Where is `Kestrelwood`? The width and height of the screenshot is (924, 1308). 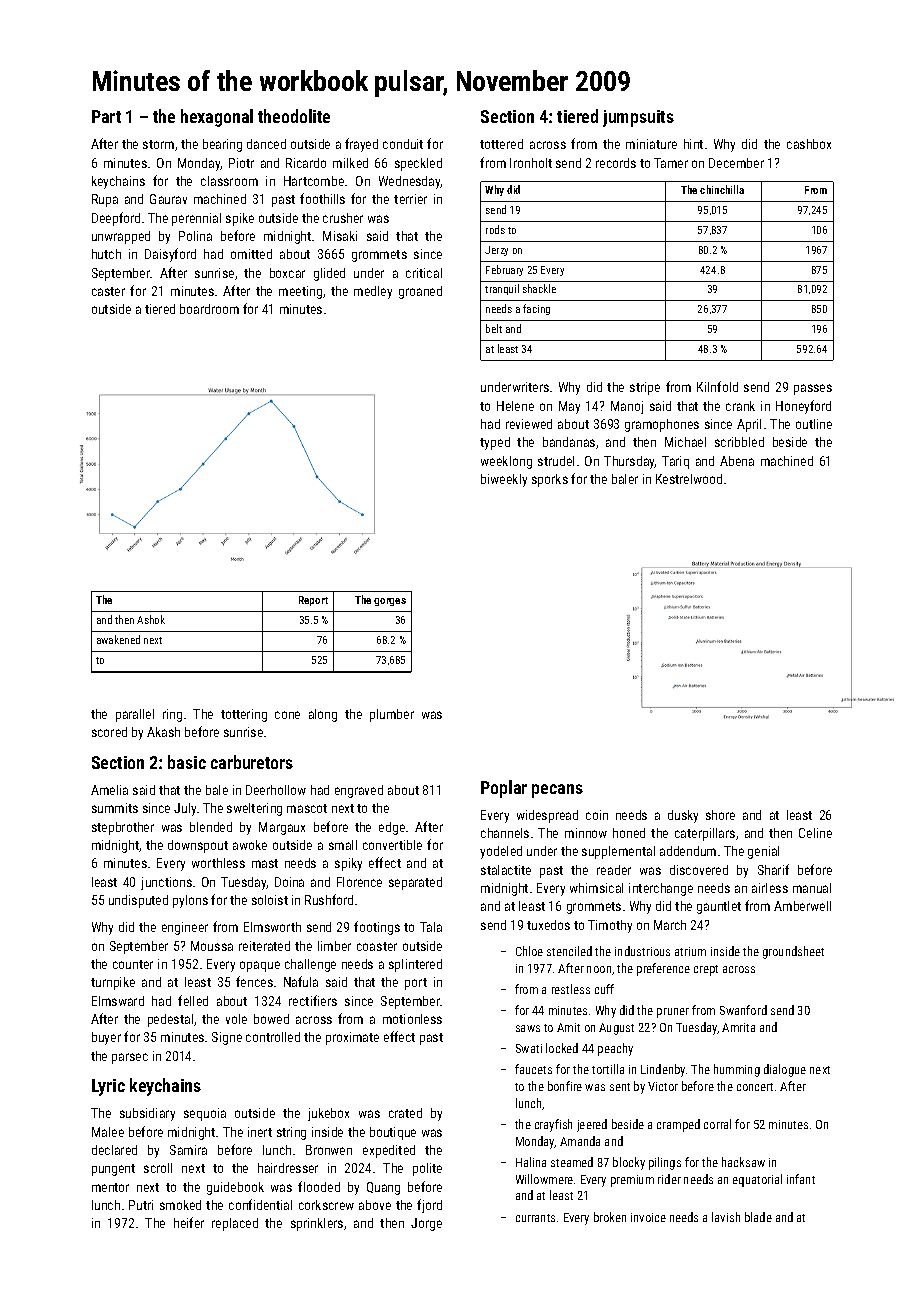
Kestrelwood is located at coordinates (689, 479).
